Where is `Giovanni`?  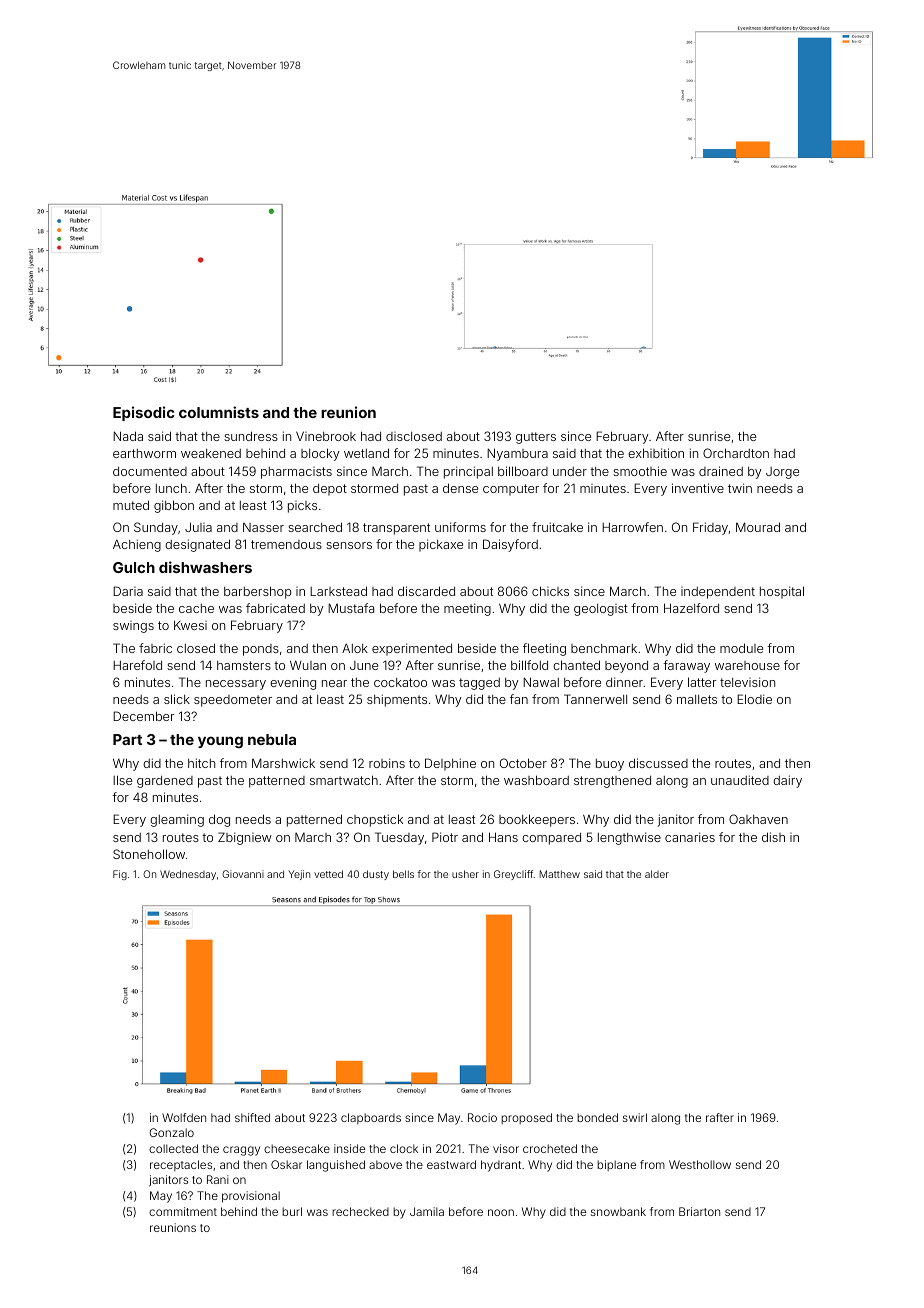 Giovanni is located at coordinates (243, 874).
